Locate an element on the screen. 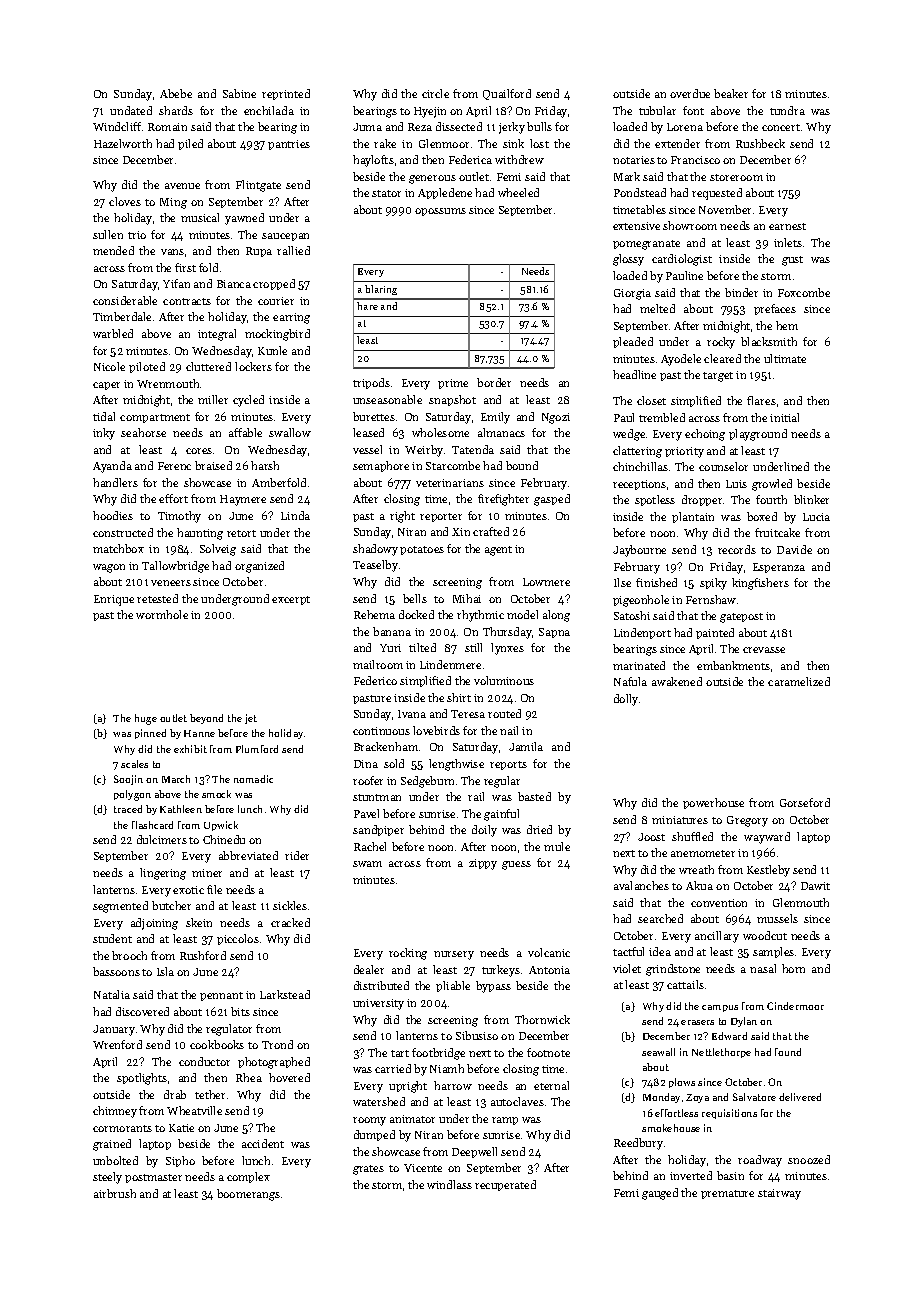 Image resolution: width=924 pixels, height=1308 pixels. mussels is located at coordinates (777, 918).
